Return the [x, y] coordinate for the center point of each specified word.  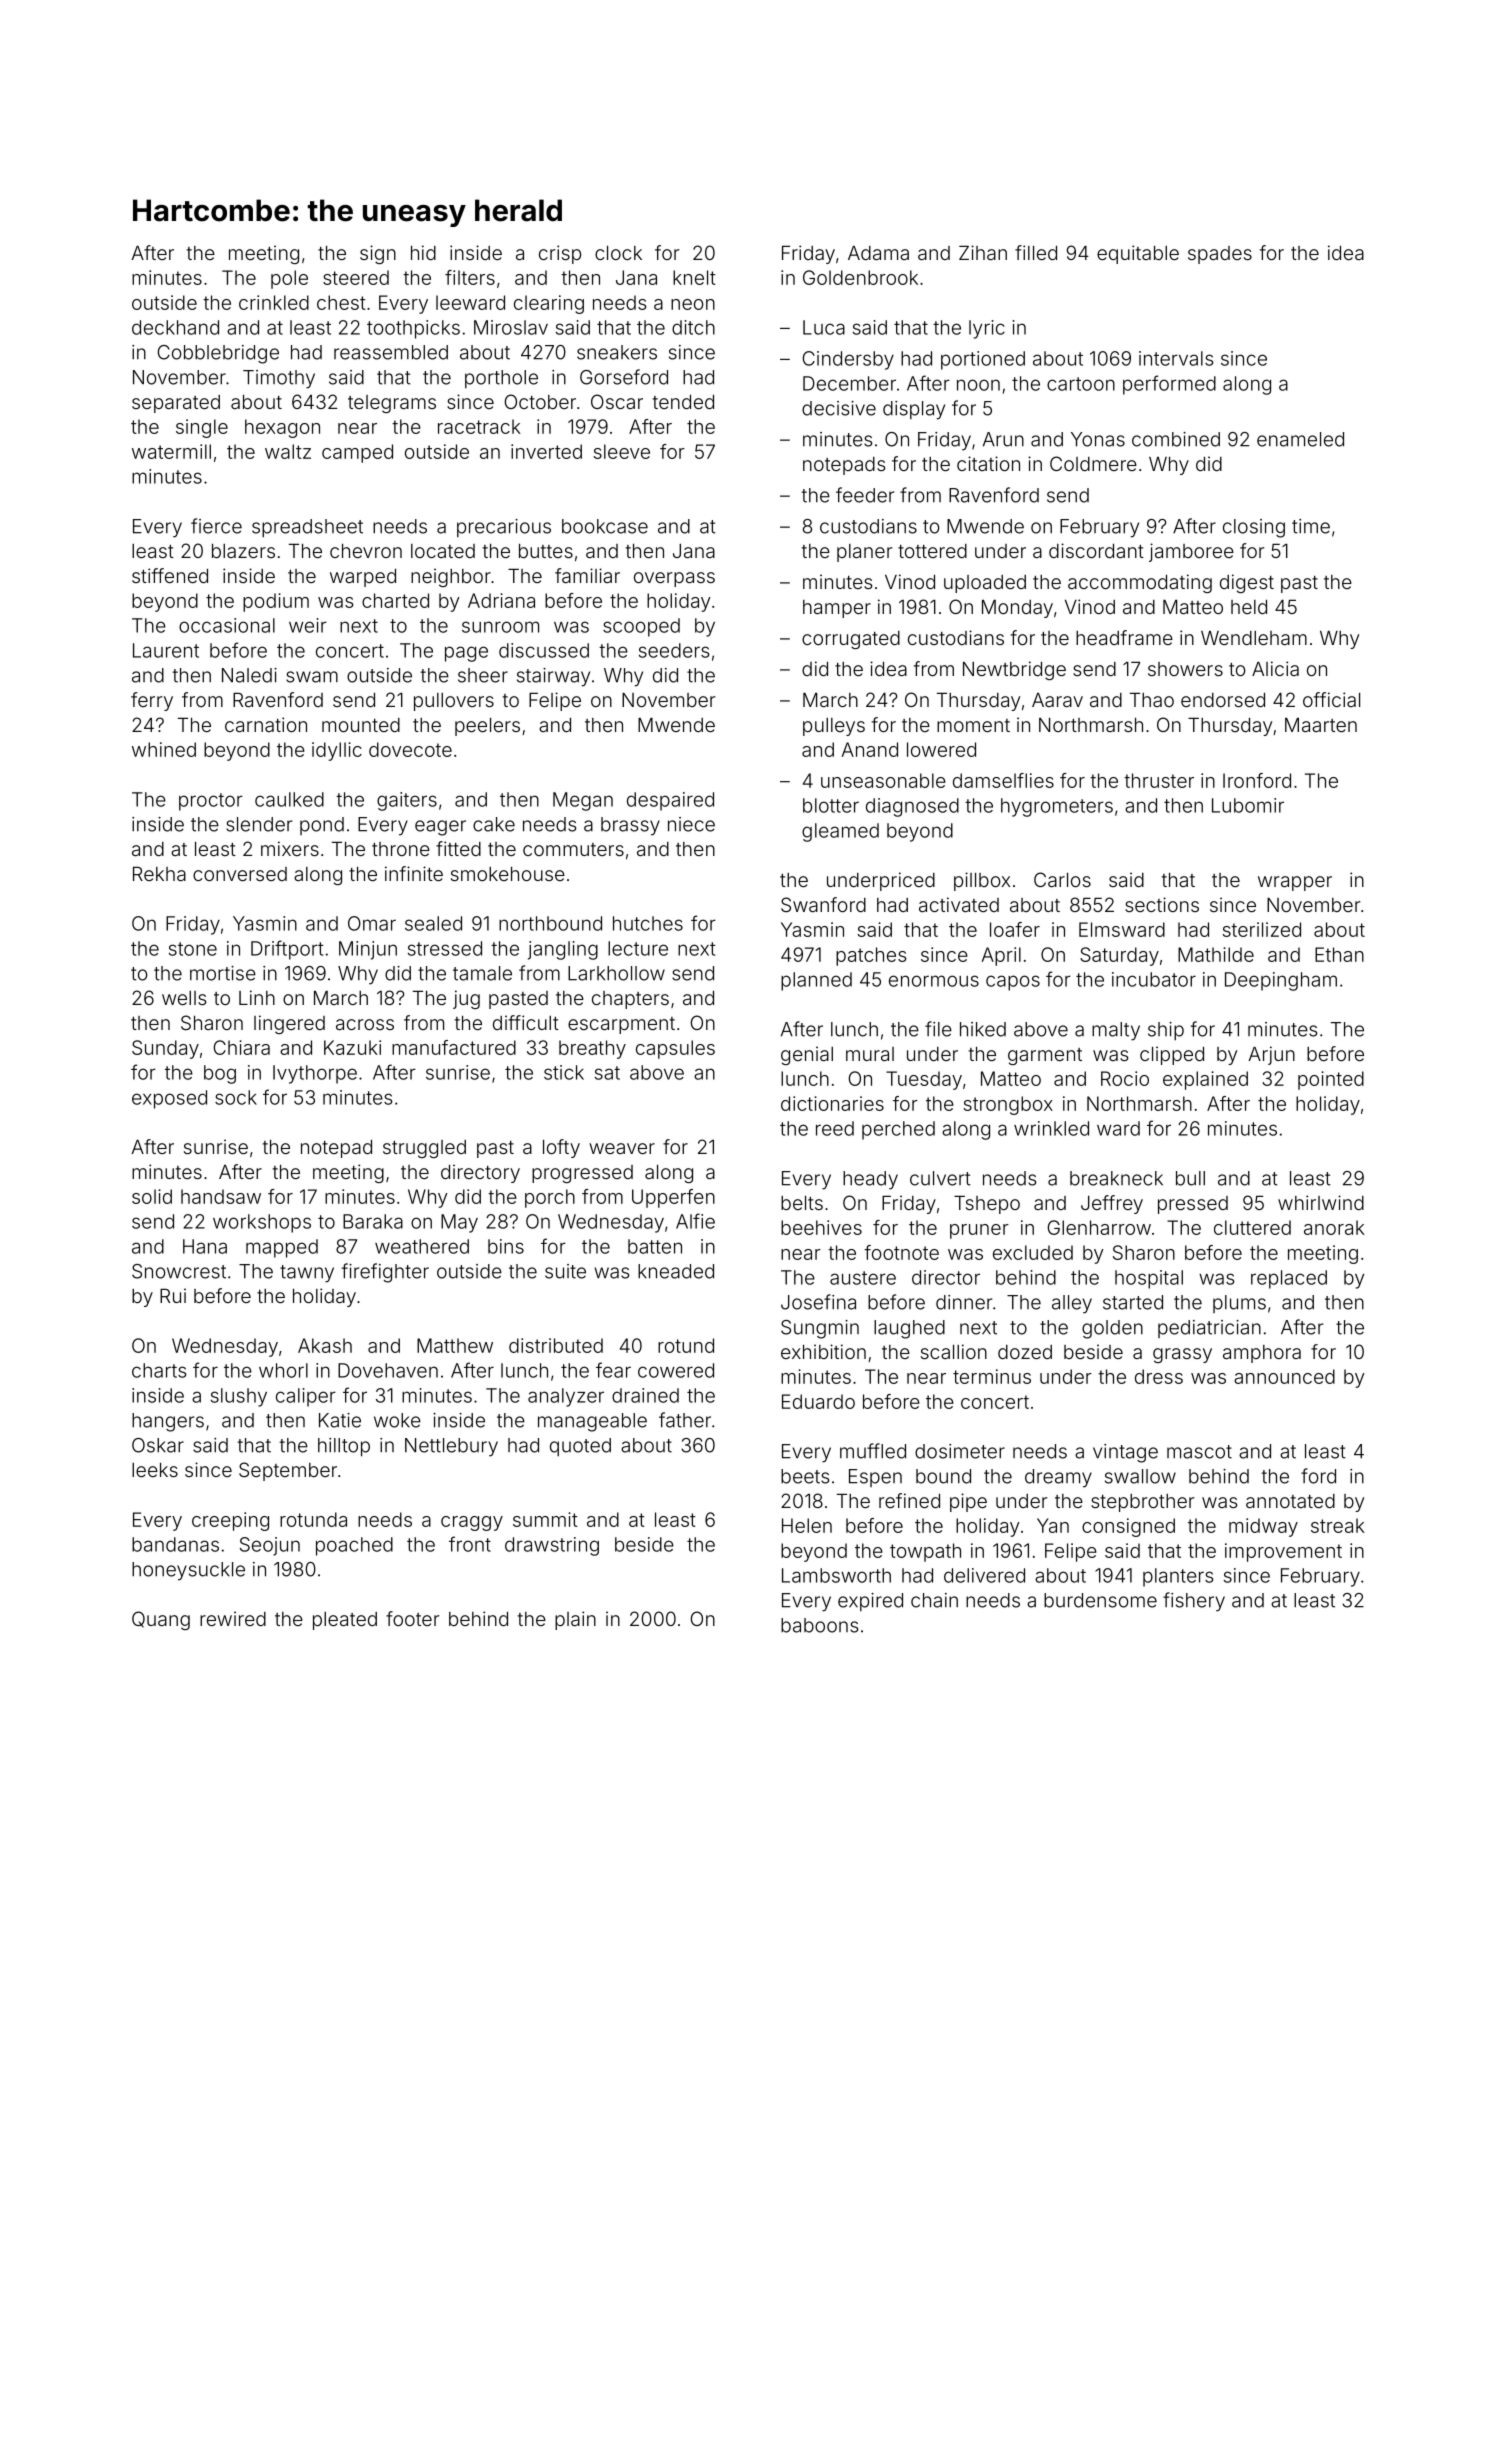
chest [341, 302]
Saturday [1119, 956]
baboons [820, 1625]
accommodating [1140, 583]
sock [236, 1097]
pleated [345, 1621]
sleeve [622, 451]
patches [871, 956]
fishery [1194, 1602]
